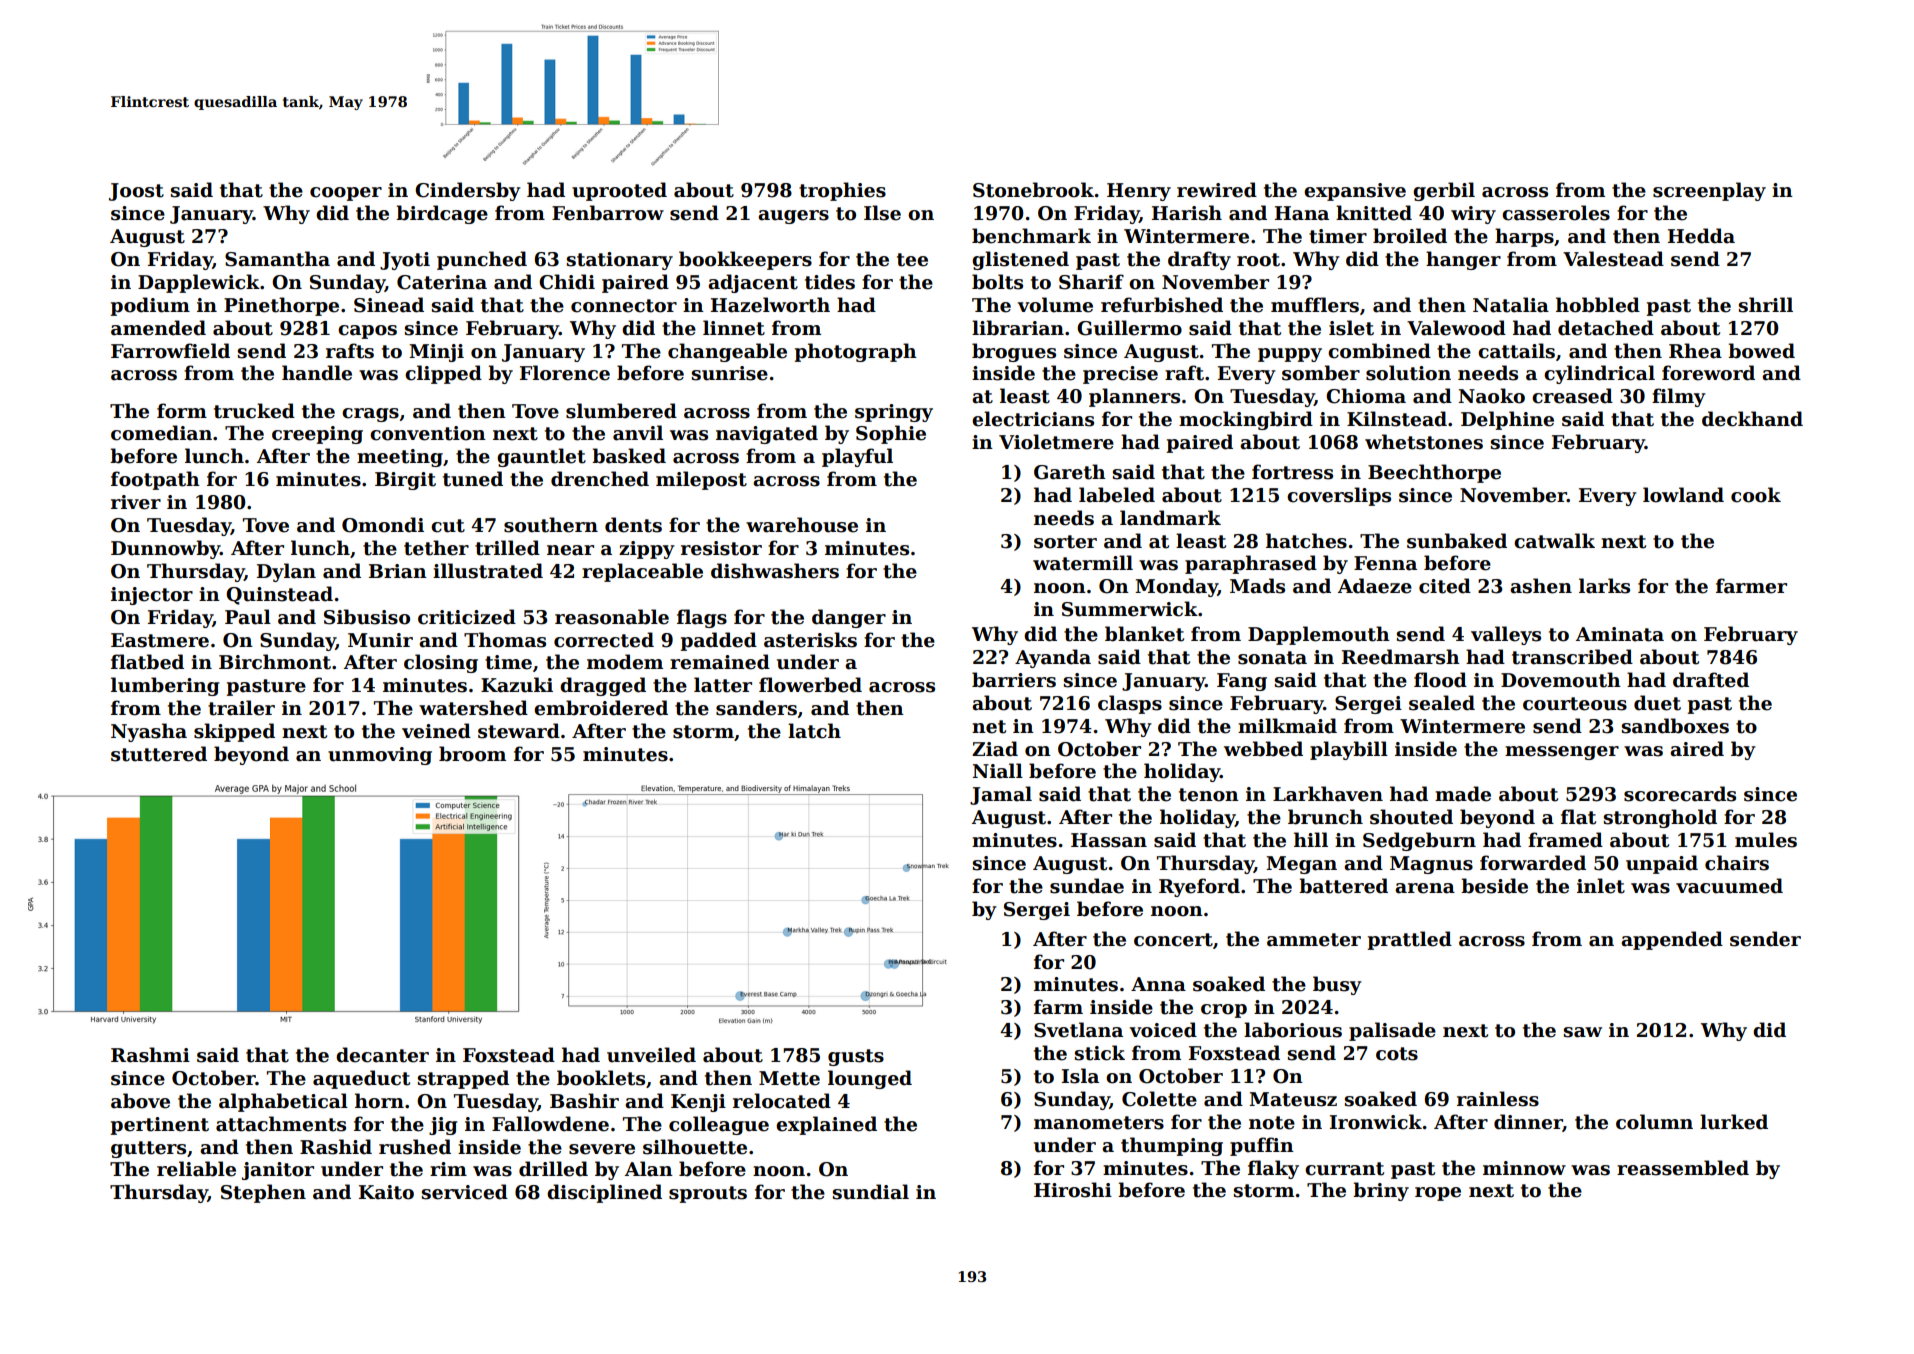  What do you see at coordinates (1315, 305) in the image?
I see `mufflers` at bounding box center [1315, 305].
